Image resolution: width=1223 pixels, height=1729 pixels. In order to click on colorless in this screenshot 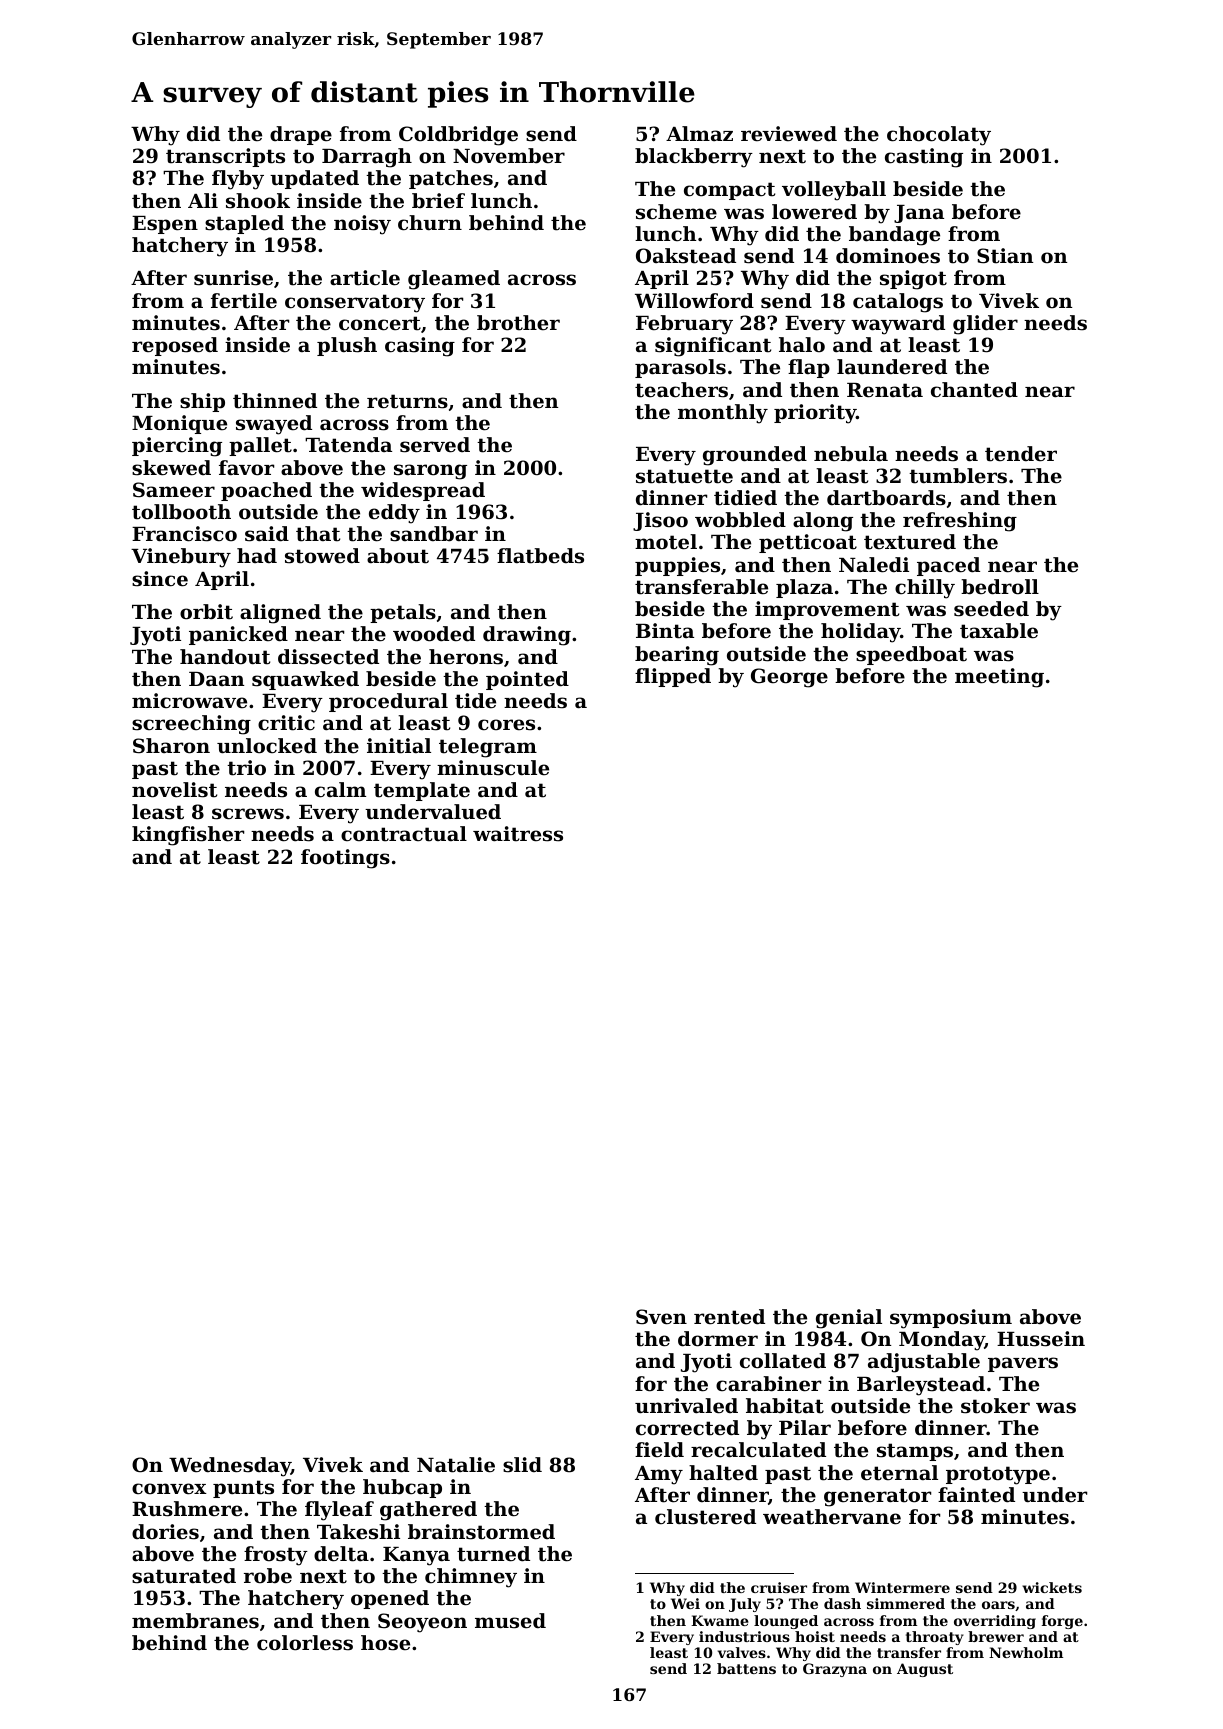, I will do `click(305, 1643)`.
